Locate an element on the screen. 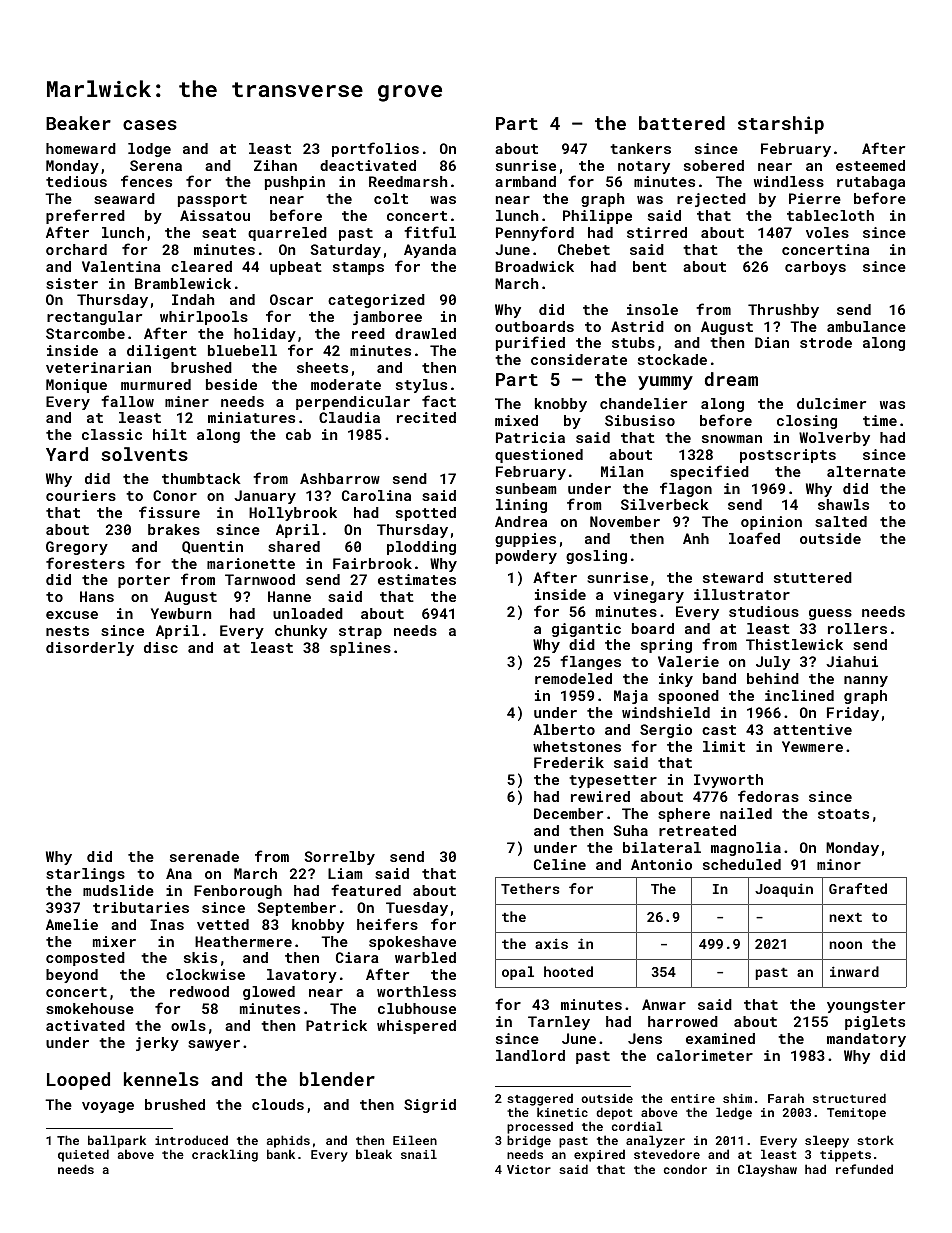 This screenshot has width=952, height=1233. vetted is located at coordinates (223, 924).
